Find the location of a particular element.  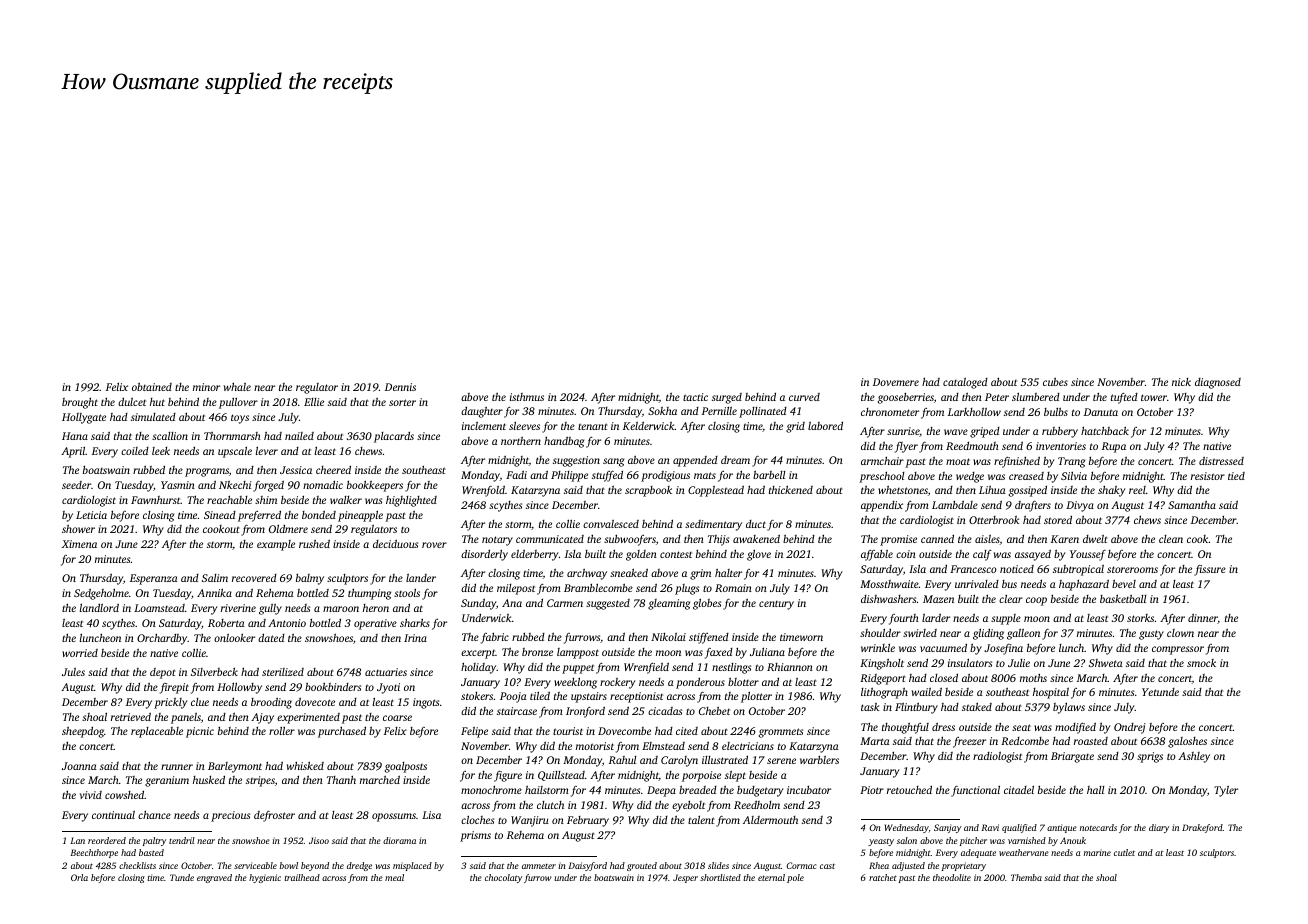

hall is located at coordinates (1096, 790).
